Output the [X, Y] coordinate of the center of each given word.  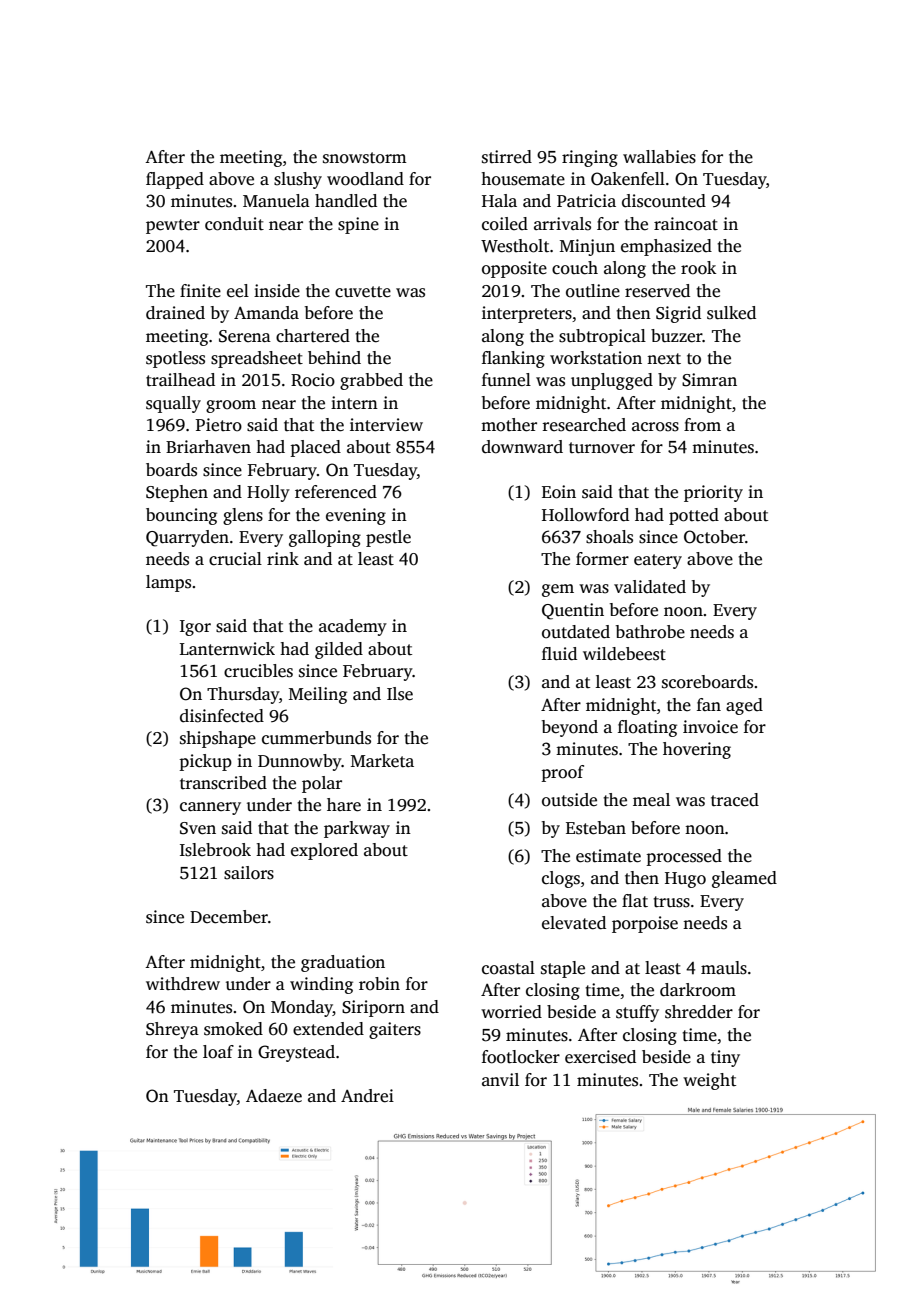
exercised [600, 1057]
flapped [175, 180]
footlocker [521, 1057]
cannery [210, 808]
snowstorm [365, 158]
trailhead [180, 380]
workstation [596, 358]
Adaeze [274, 1096]
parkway [357, 829]
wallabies [659, 157]
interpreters [527, 314]
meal [651, 800]
